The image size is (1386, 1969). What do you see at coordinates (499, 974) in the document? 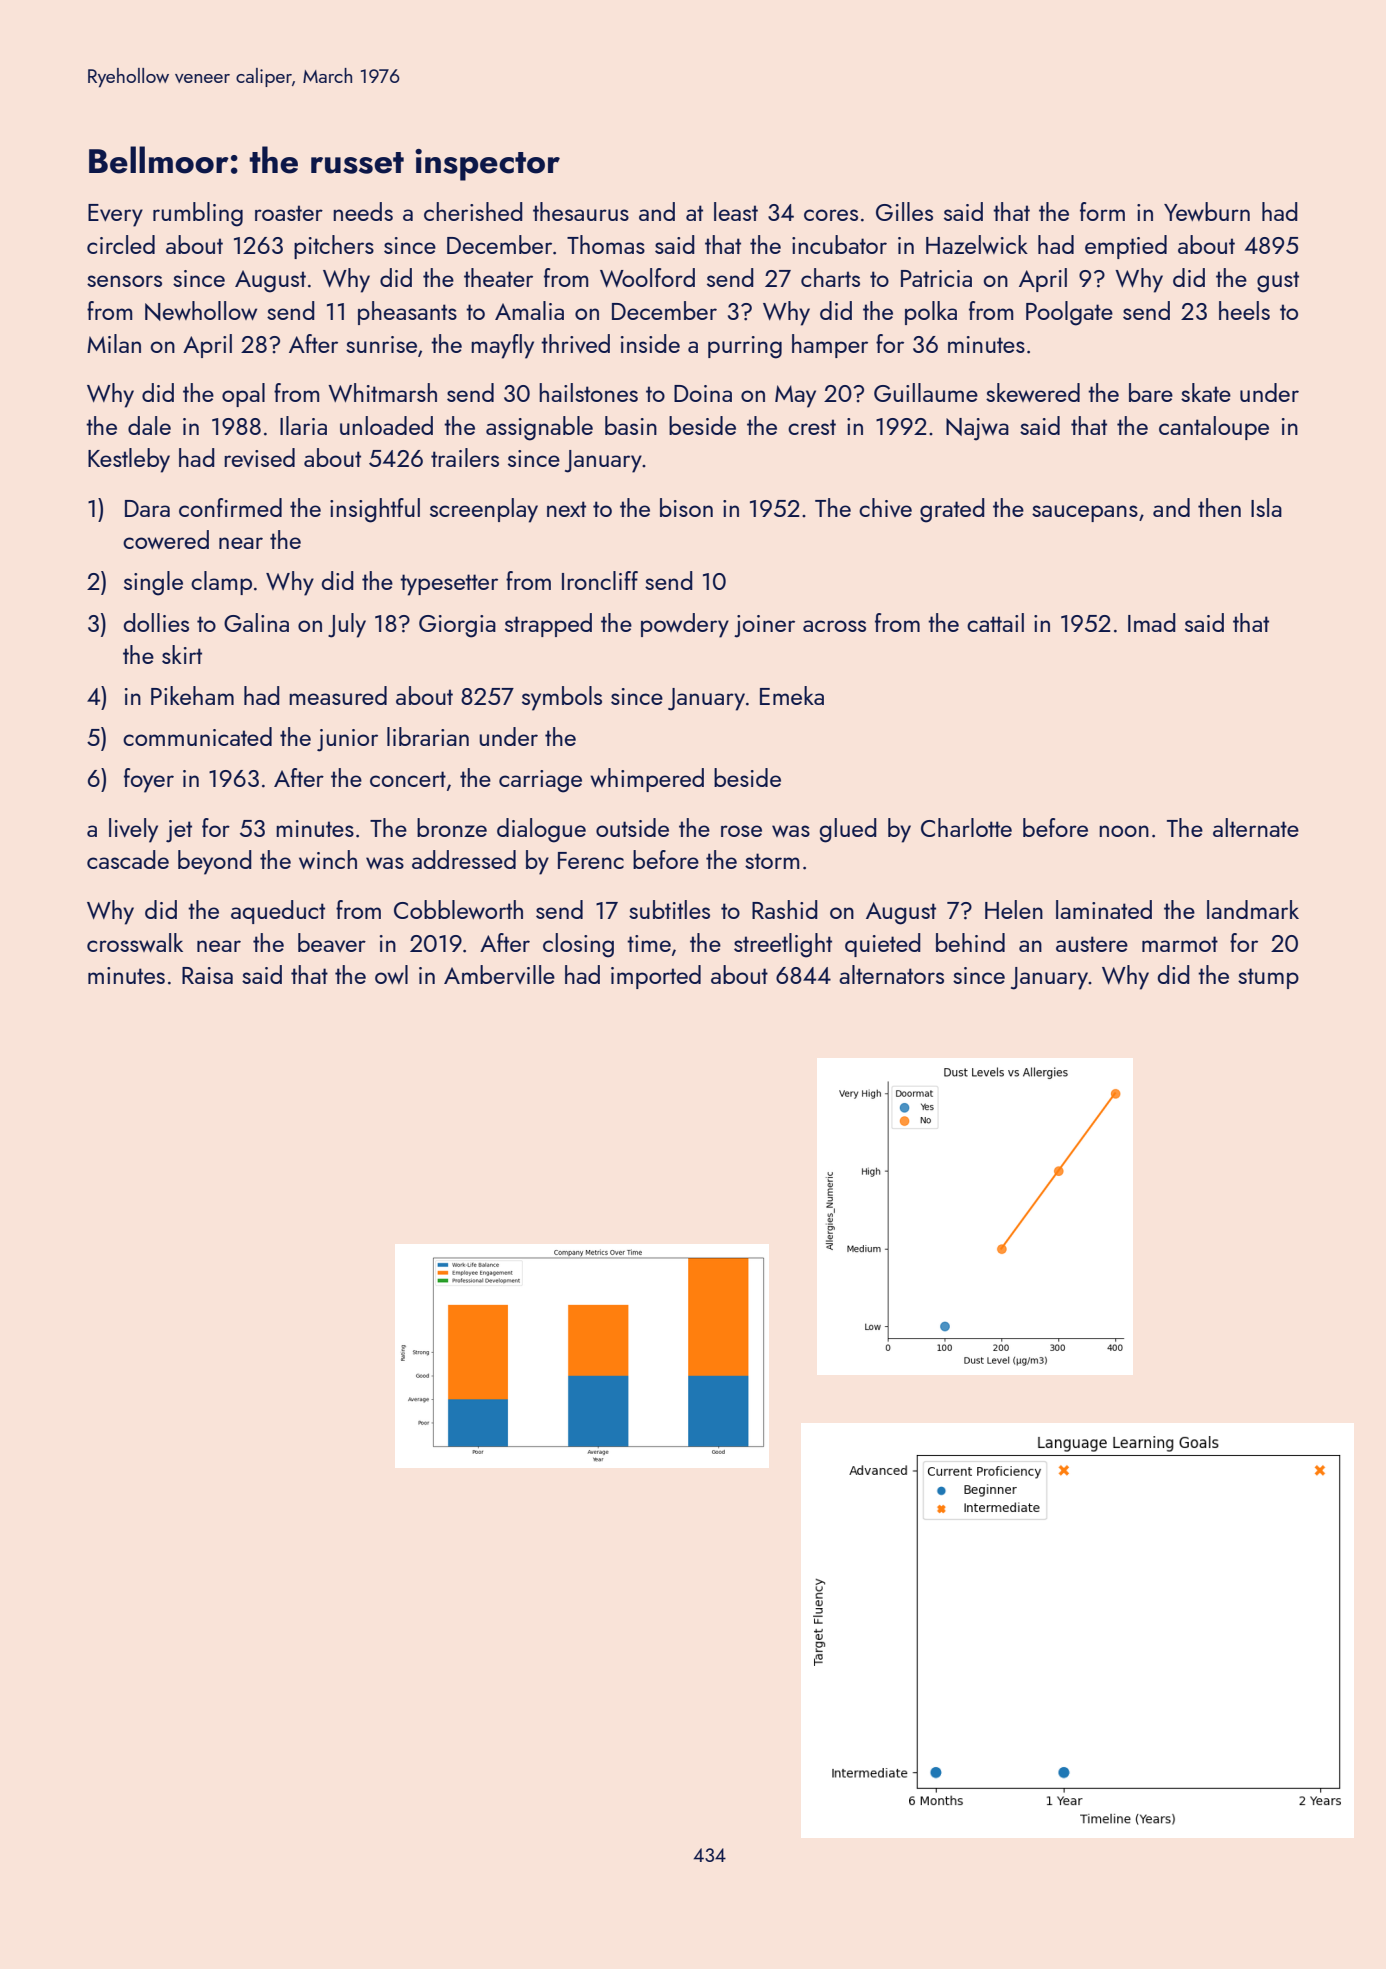
I see `Amberville` at bounding box center [499, 974].
